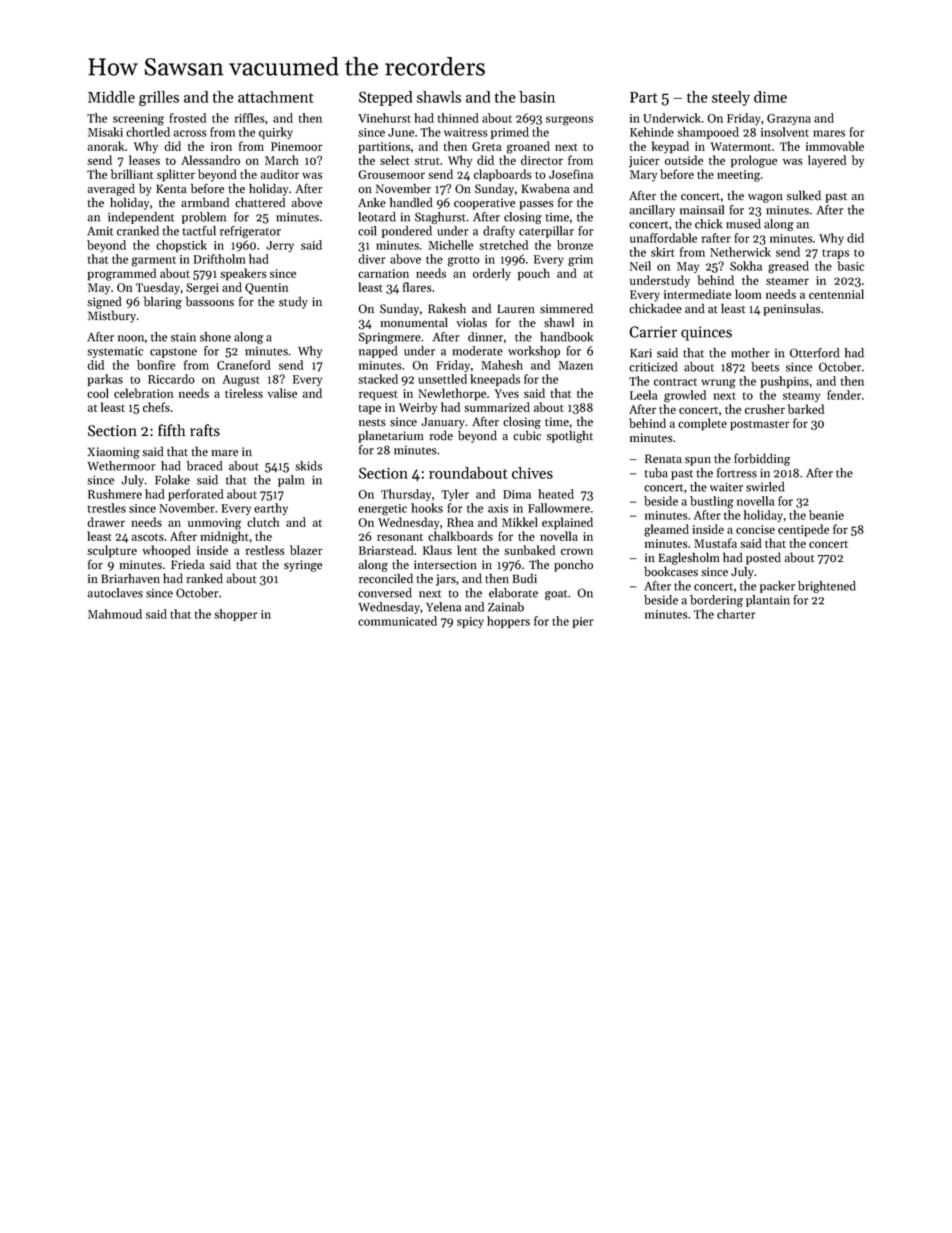 The image size is (952, 1233). What do you see at coordinates (303, 566) in the screenshot?
I see `syringe` at bounding box center [303, 566].
